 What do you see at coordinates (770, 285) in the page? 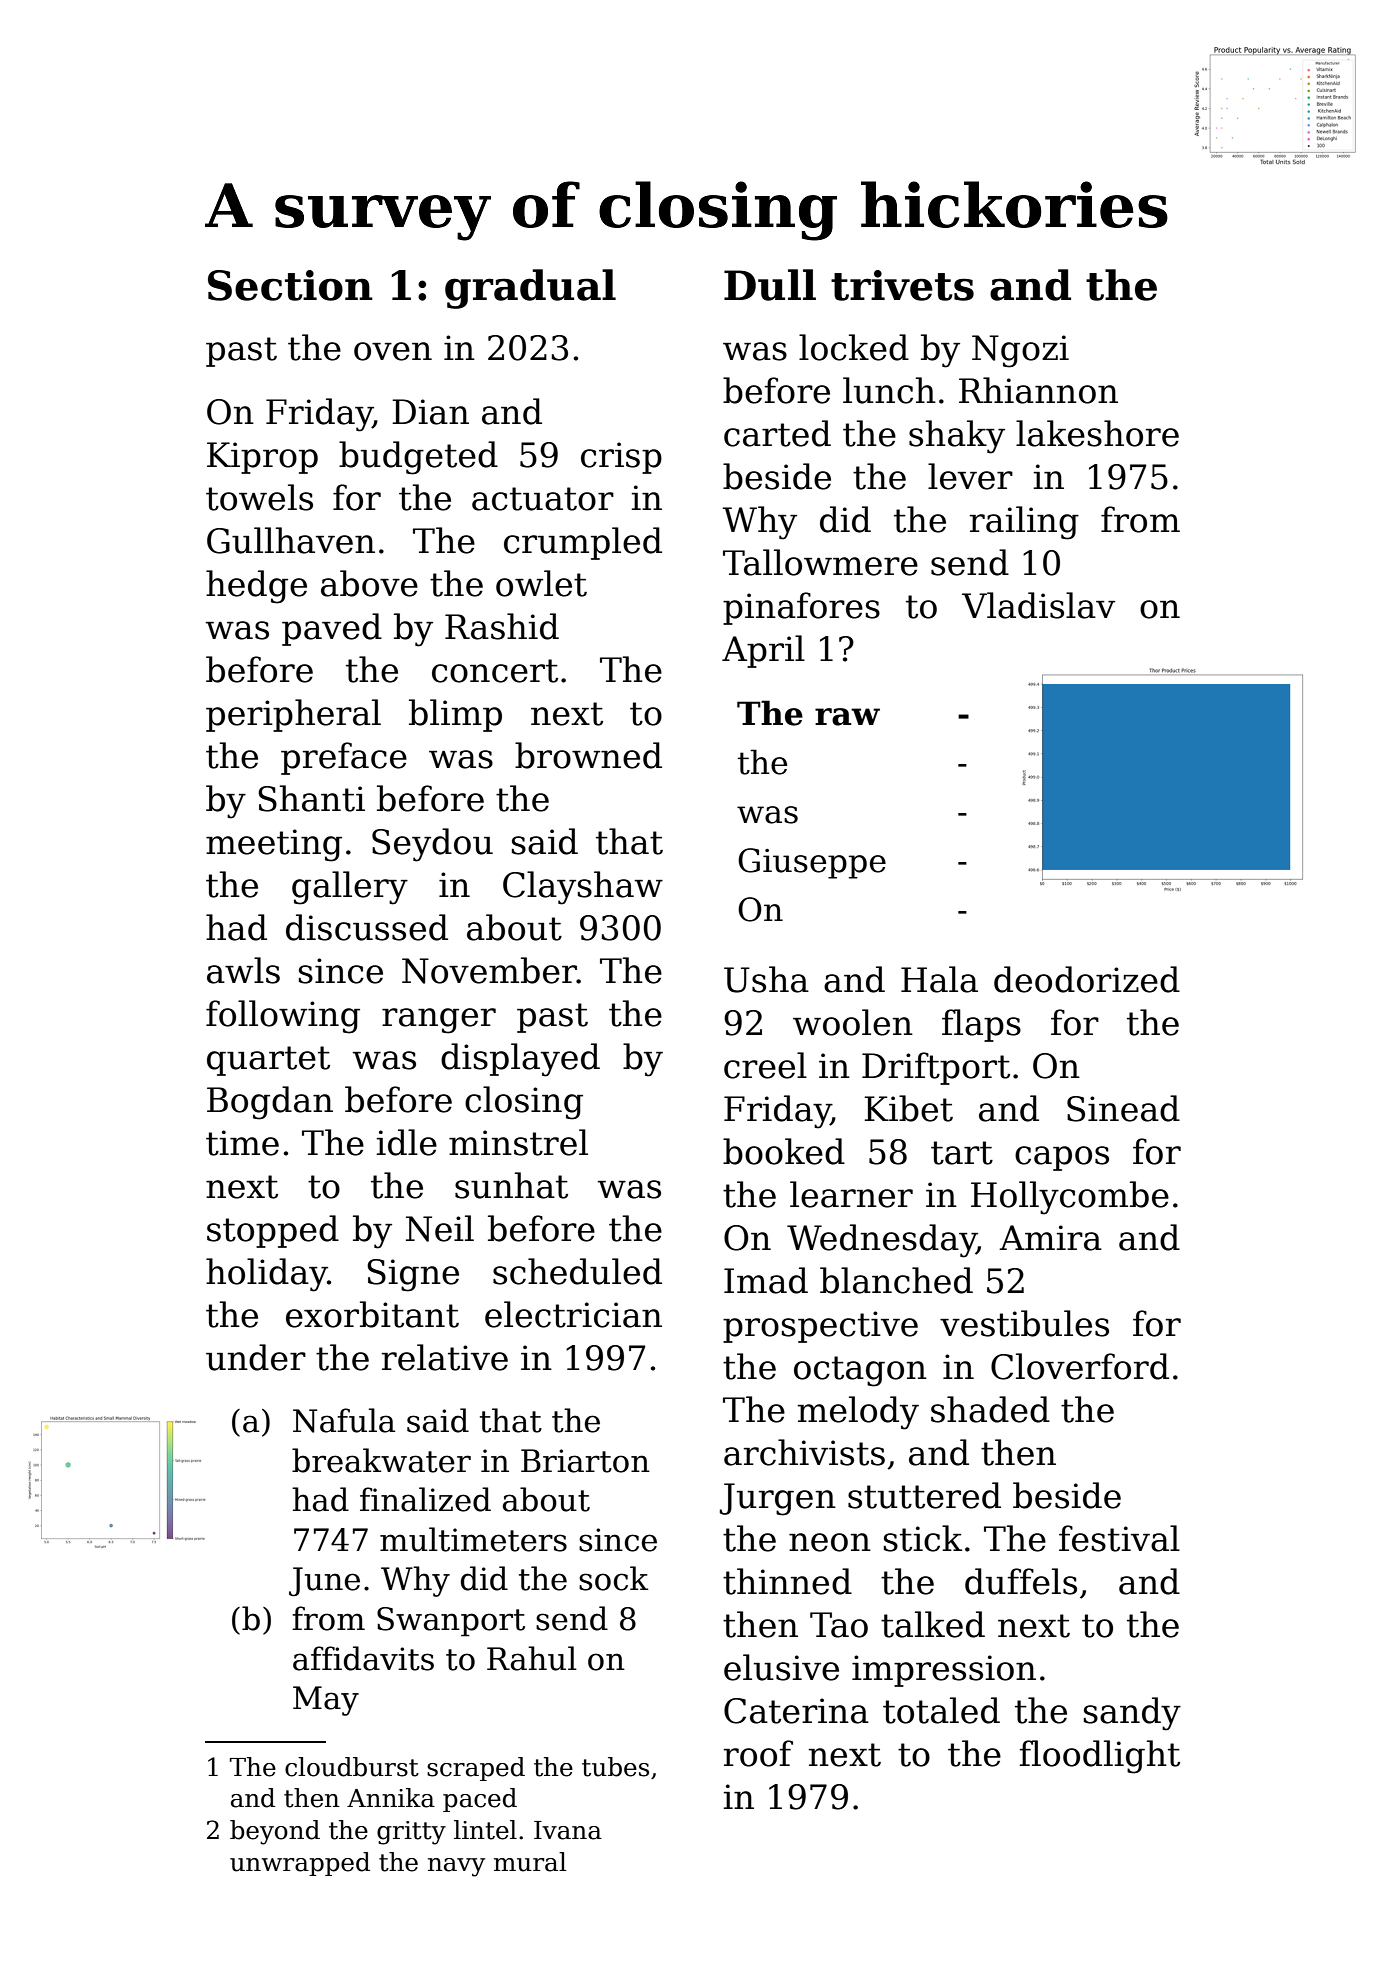
I see `Dull` at bounding box center [770, 285].
